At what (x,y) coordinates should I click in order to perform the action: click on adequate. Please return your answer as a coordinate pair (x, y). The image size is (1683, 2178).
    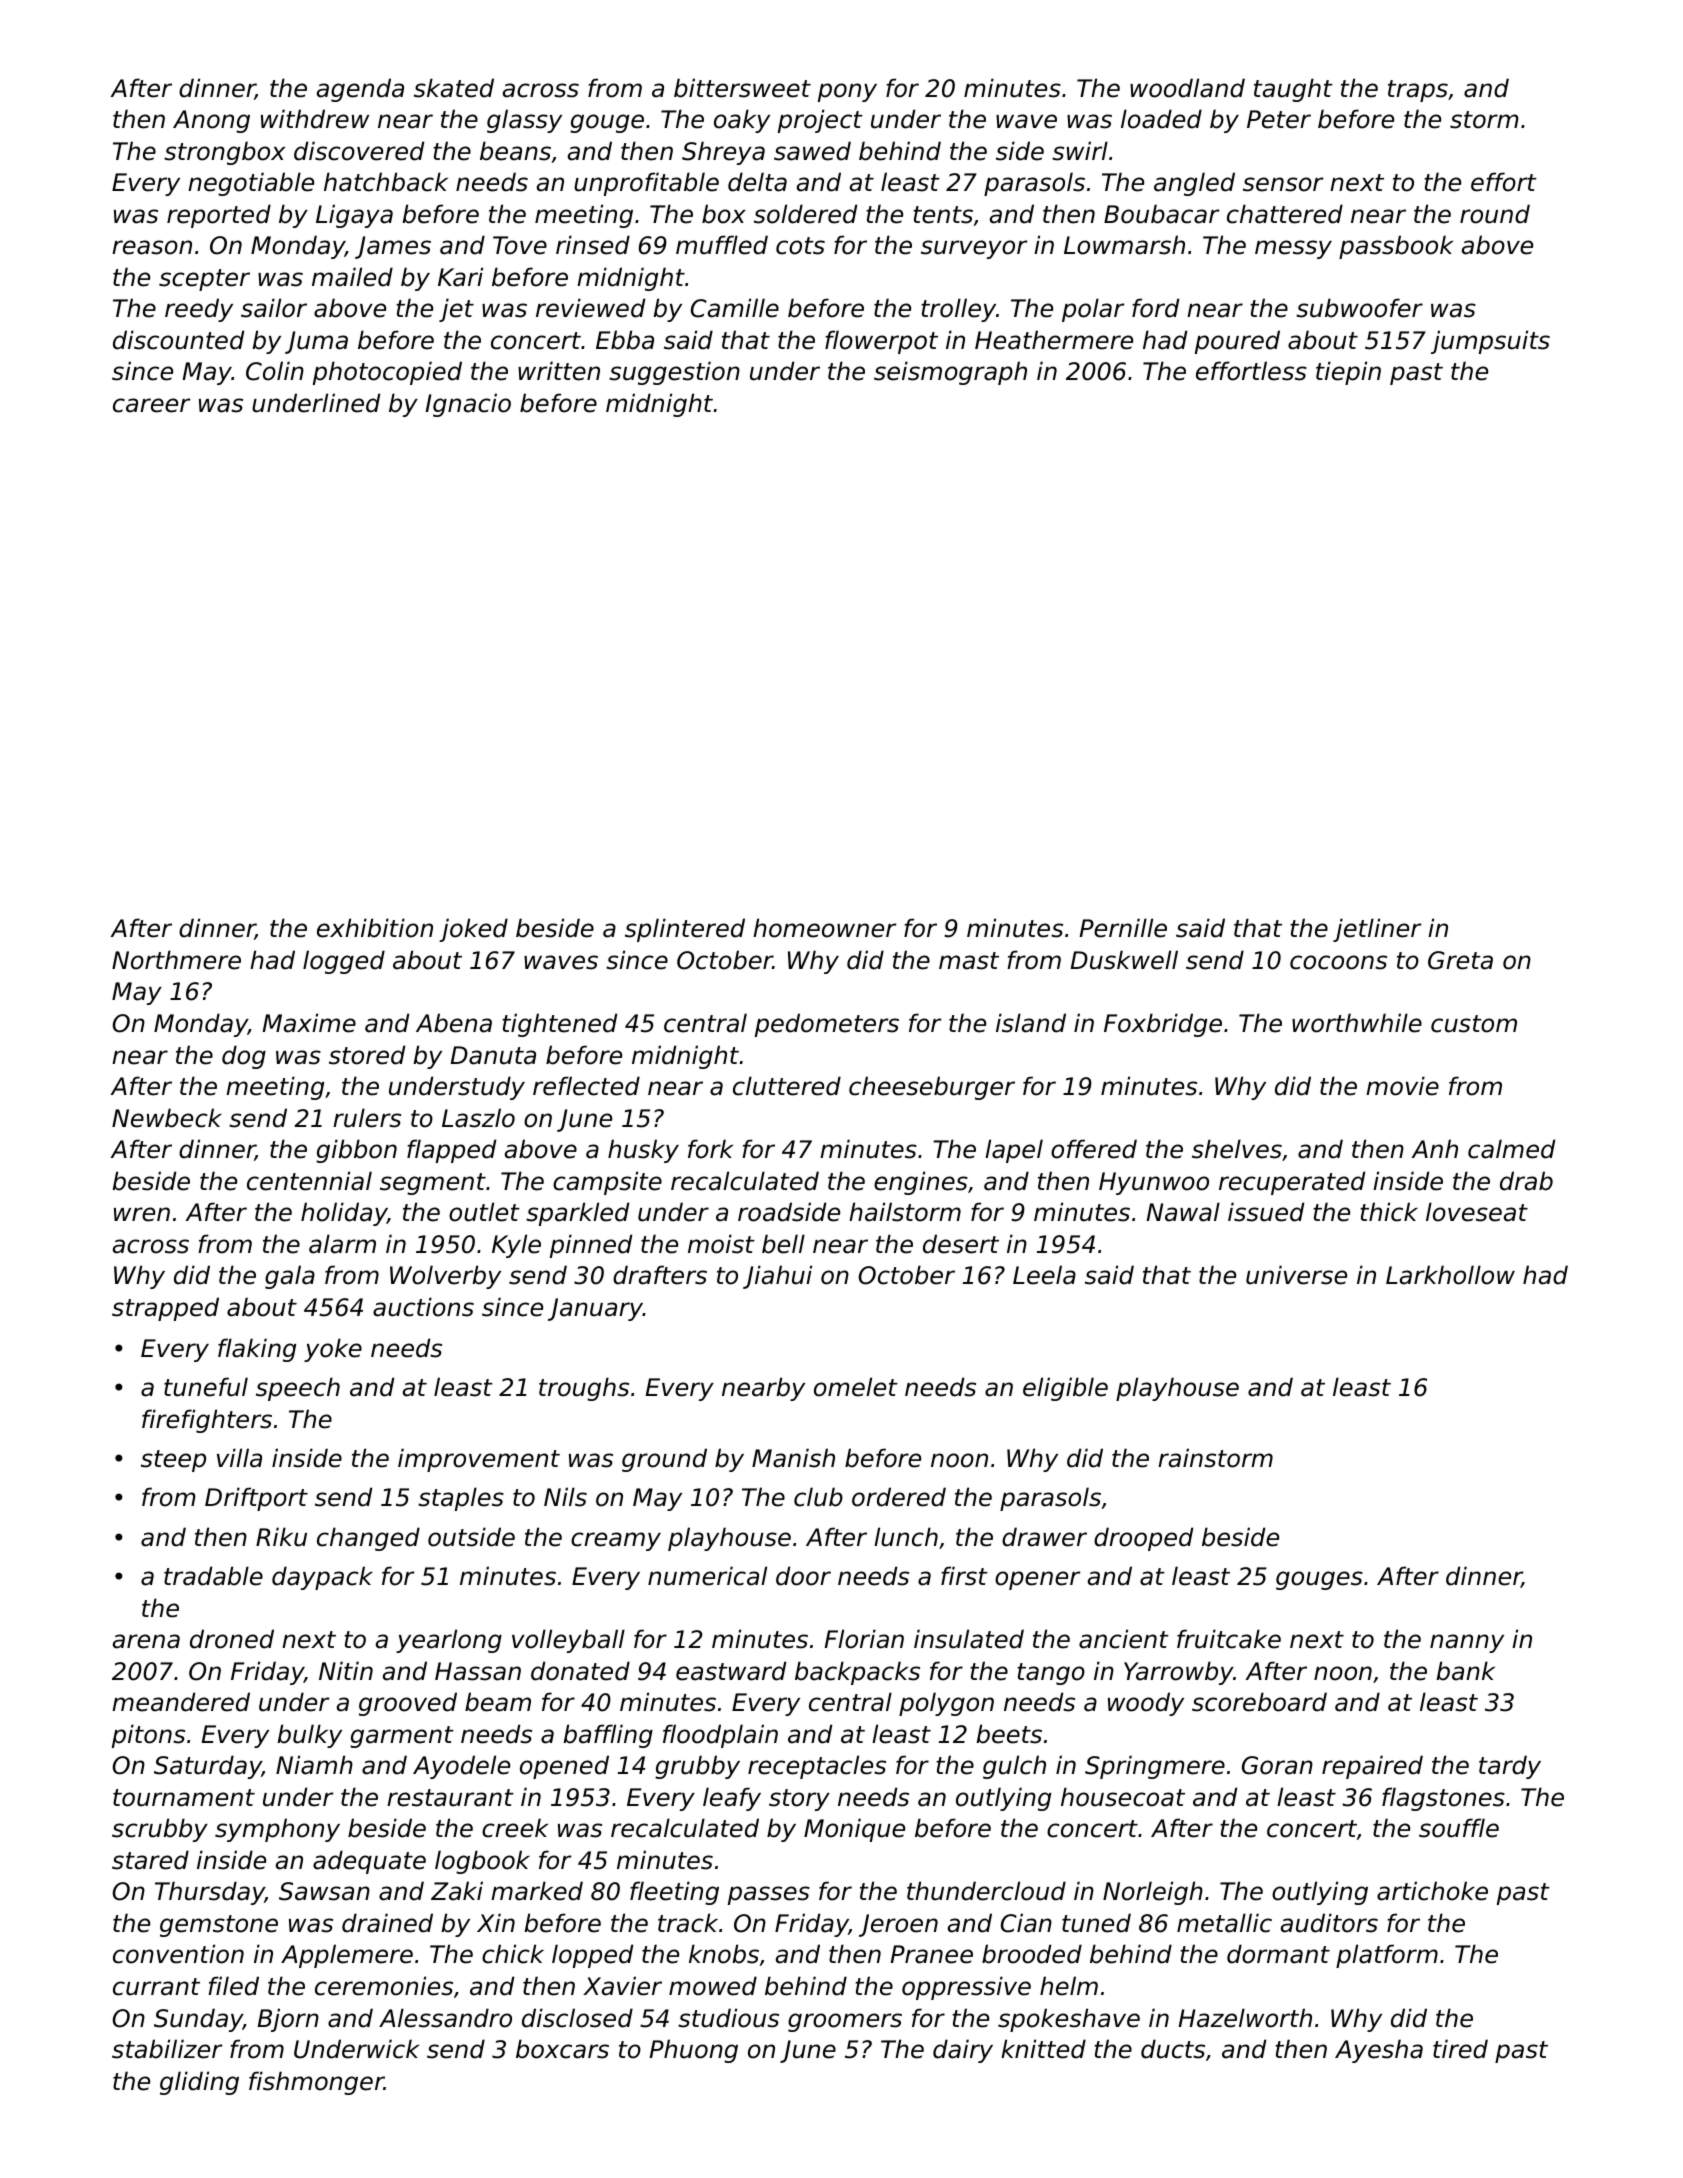
    Looking at the image, I should click on (369, 1862).
